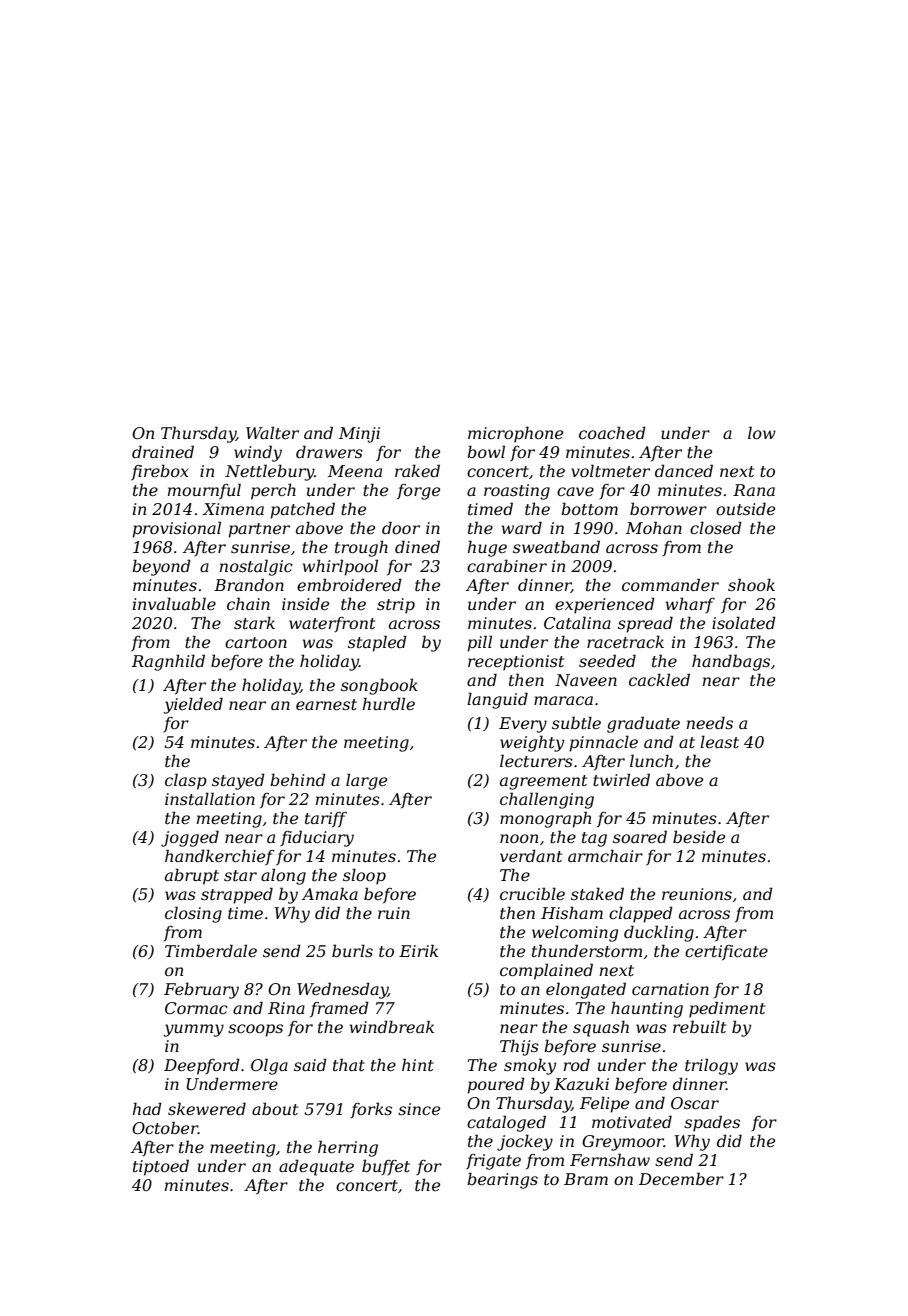  Describe the element at coordinates (359, 435) in the document. I see `Minji` at that location.
